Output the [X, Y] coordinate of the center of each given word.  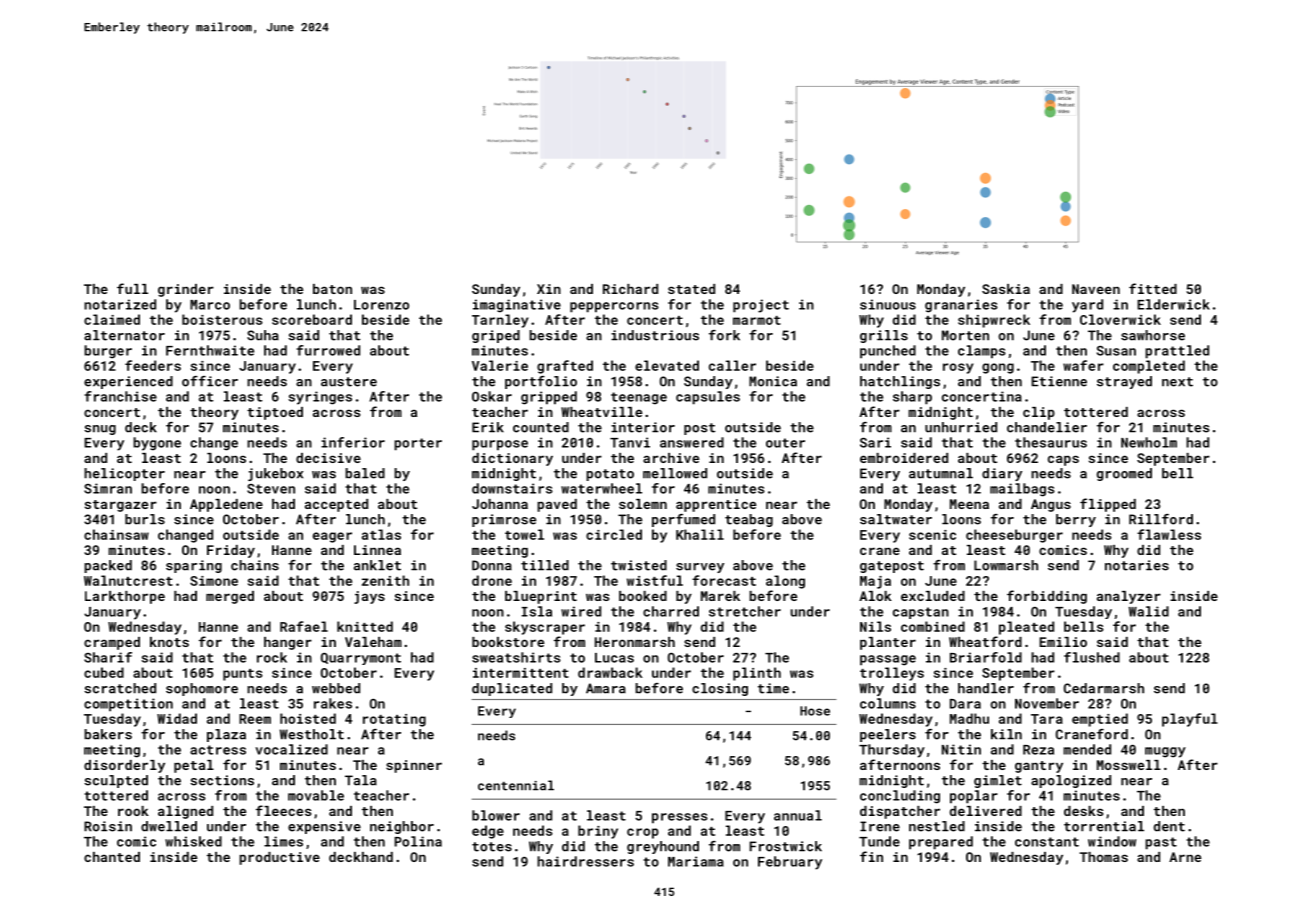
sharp [912, 398]
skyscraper [545, 628]
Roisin [108, 826]
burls [145, 519]
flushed [1092, 657]
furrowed [328, 350]
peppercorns [614, 307]
